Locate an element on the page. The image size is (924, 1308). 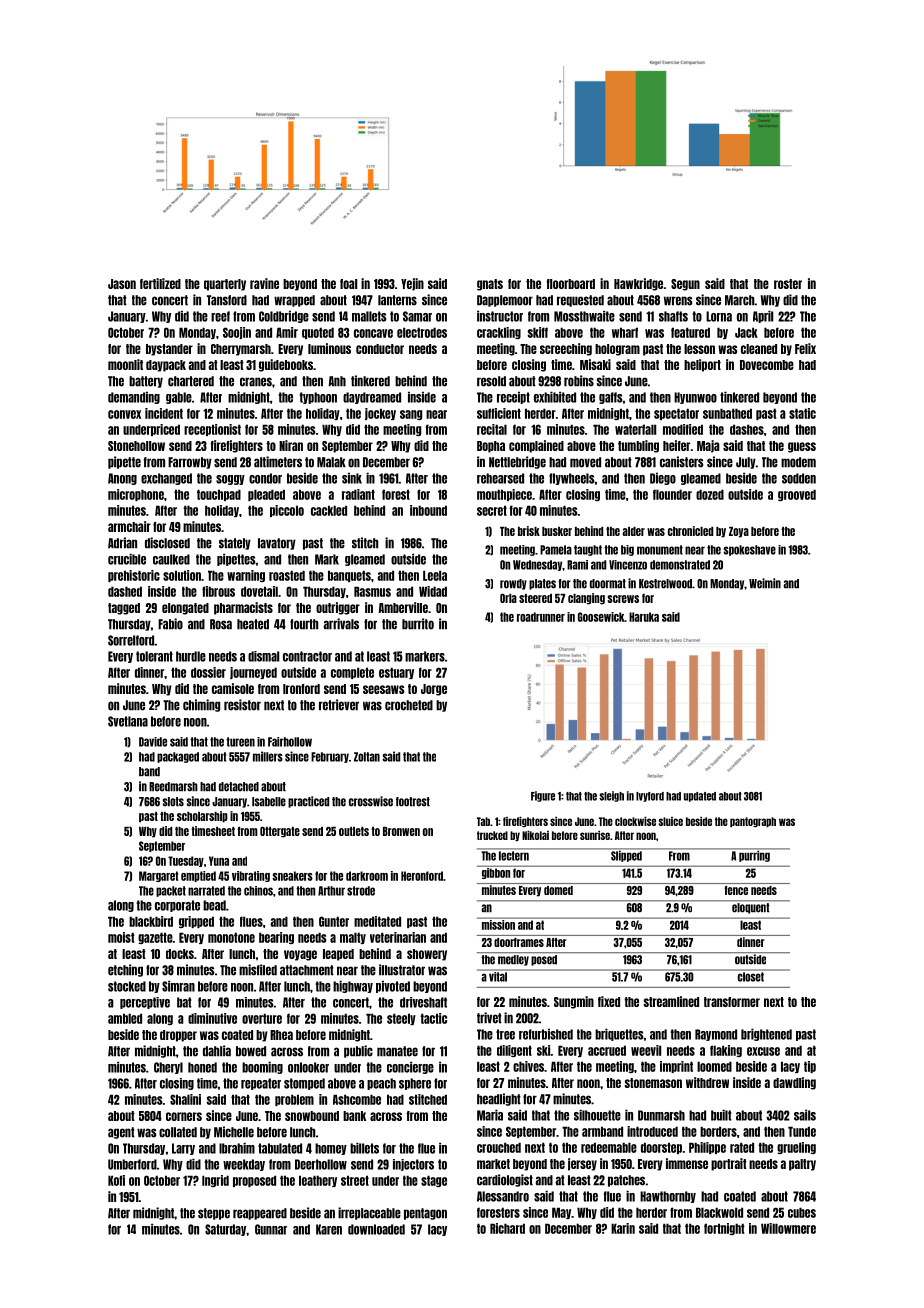
Diego is located at coordinates (663, 478).
